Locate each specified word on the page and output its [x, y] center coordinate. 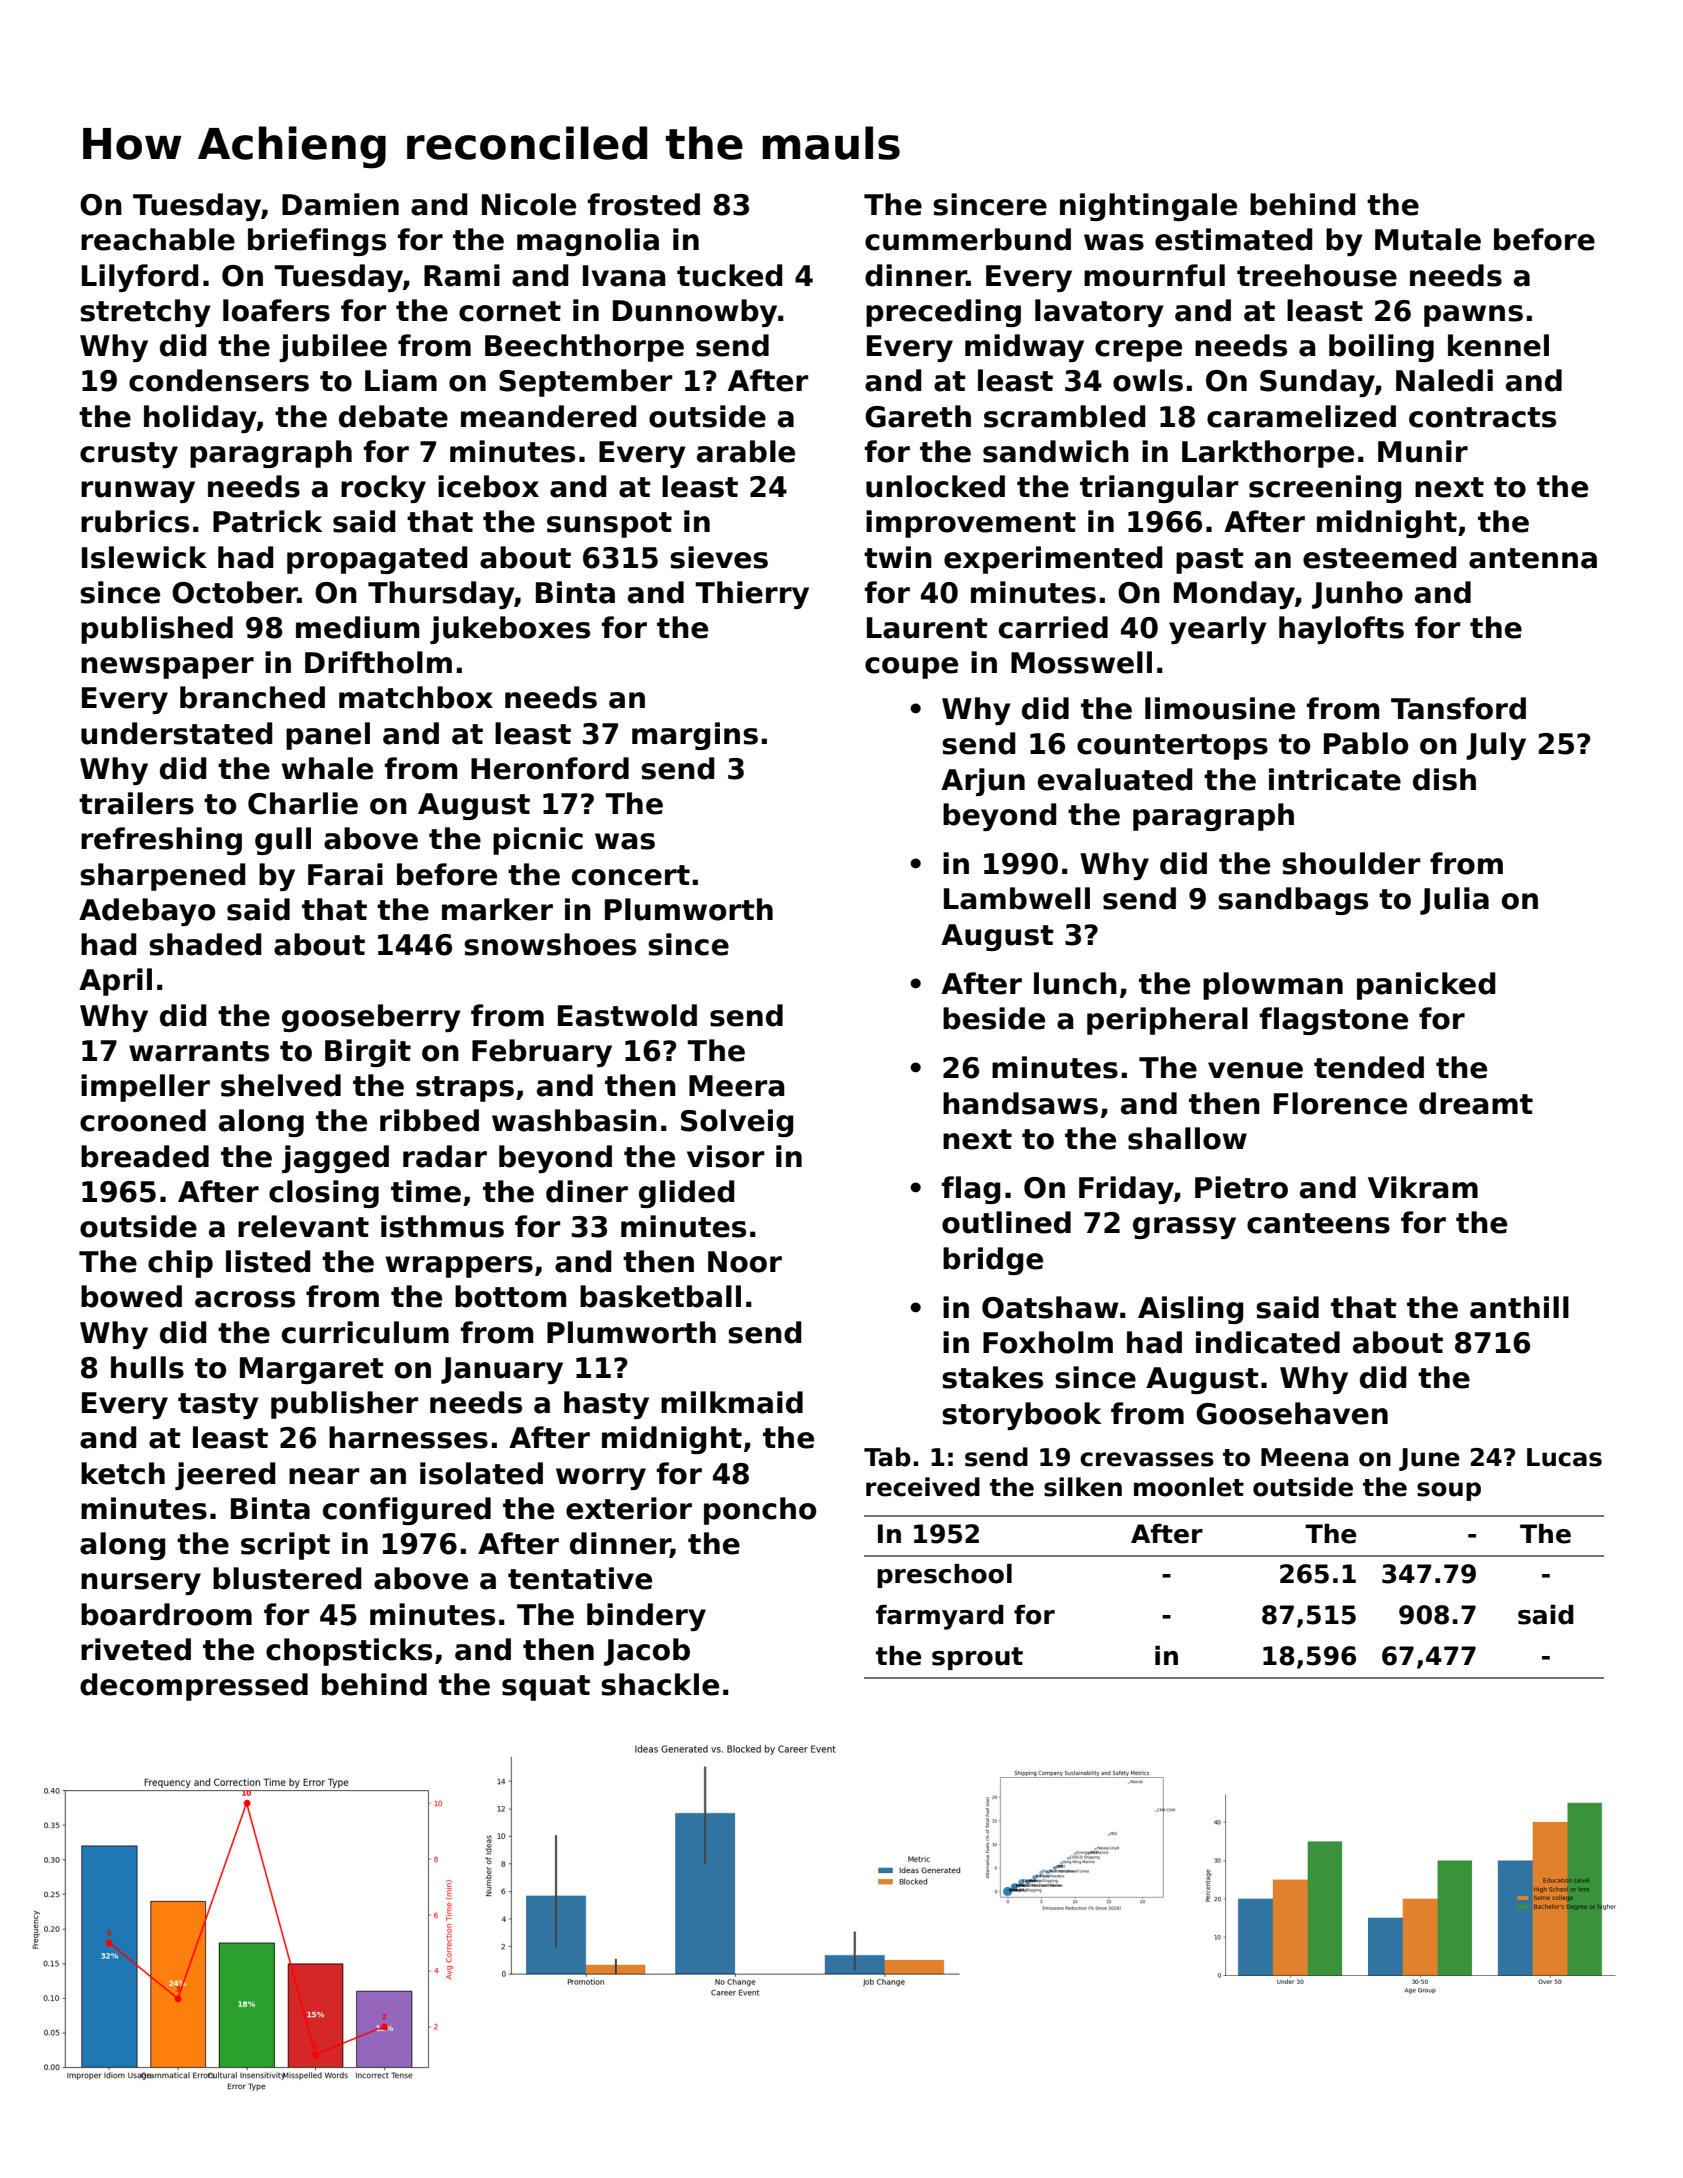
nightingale [1148, 207]
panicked [1426, 986]
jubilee [333, 348]
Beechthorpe [584, 348]
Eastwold [627, 1015]
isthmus [442, 1226]
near [324, 1476]
